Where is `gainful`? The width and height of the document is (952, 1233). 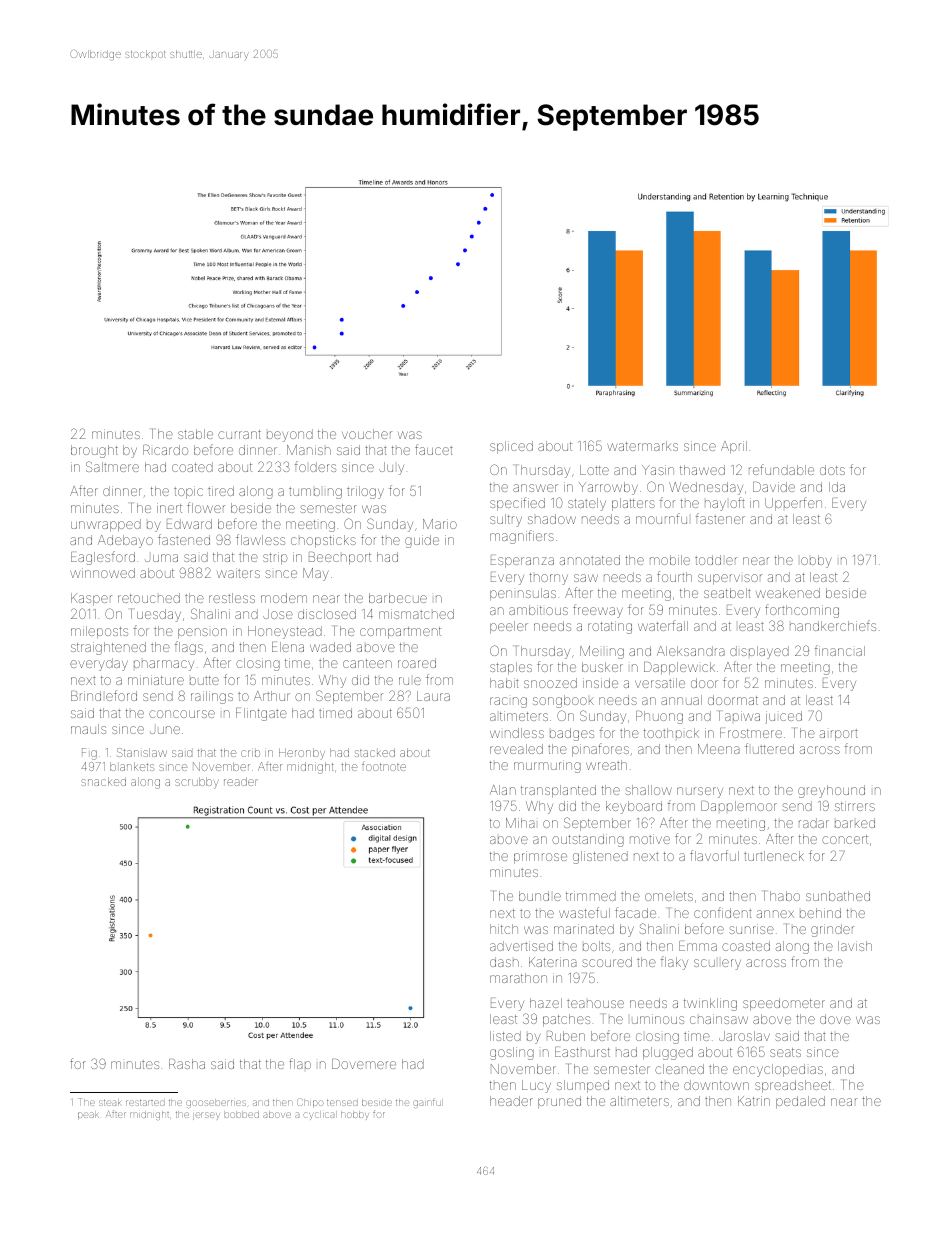
gainful is located at coordinates (427, 1103).
